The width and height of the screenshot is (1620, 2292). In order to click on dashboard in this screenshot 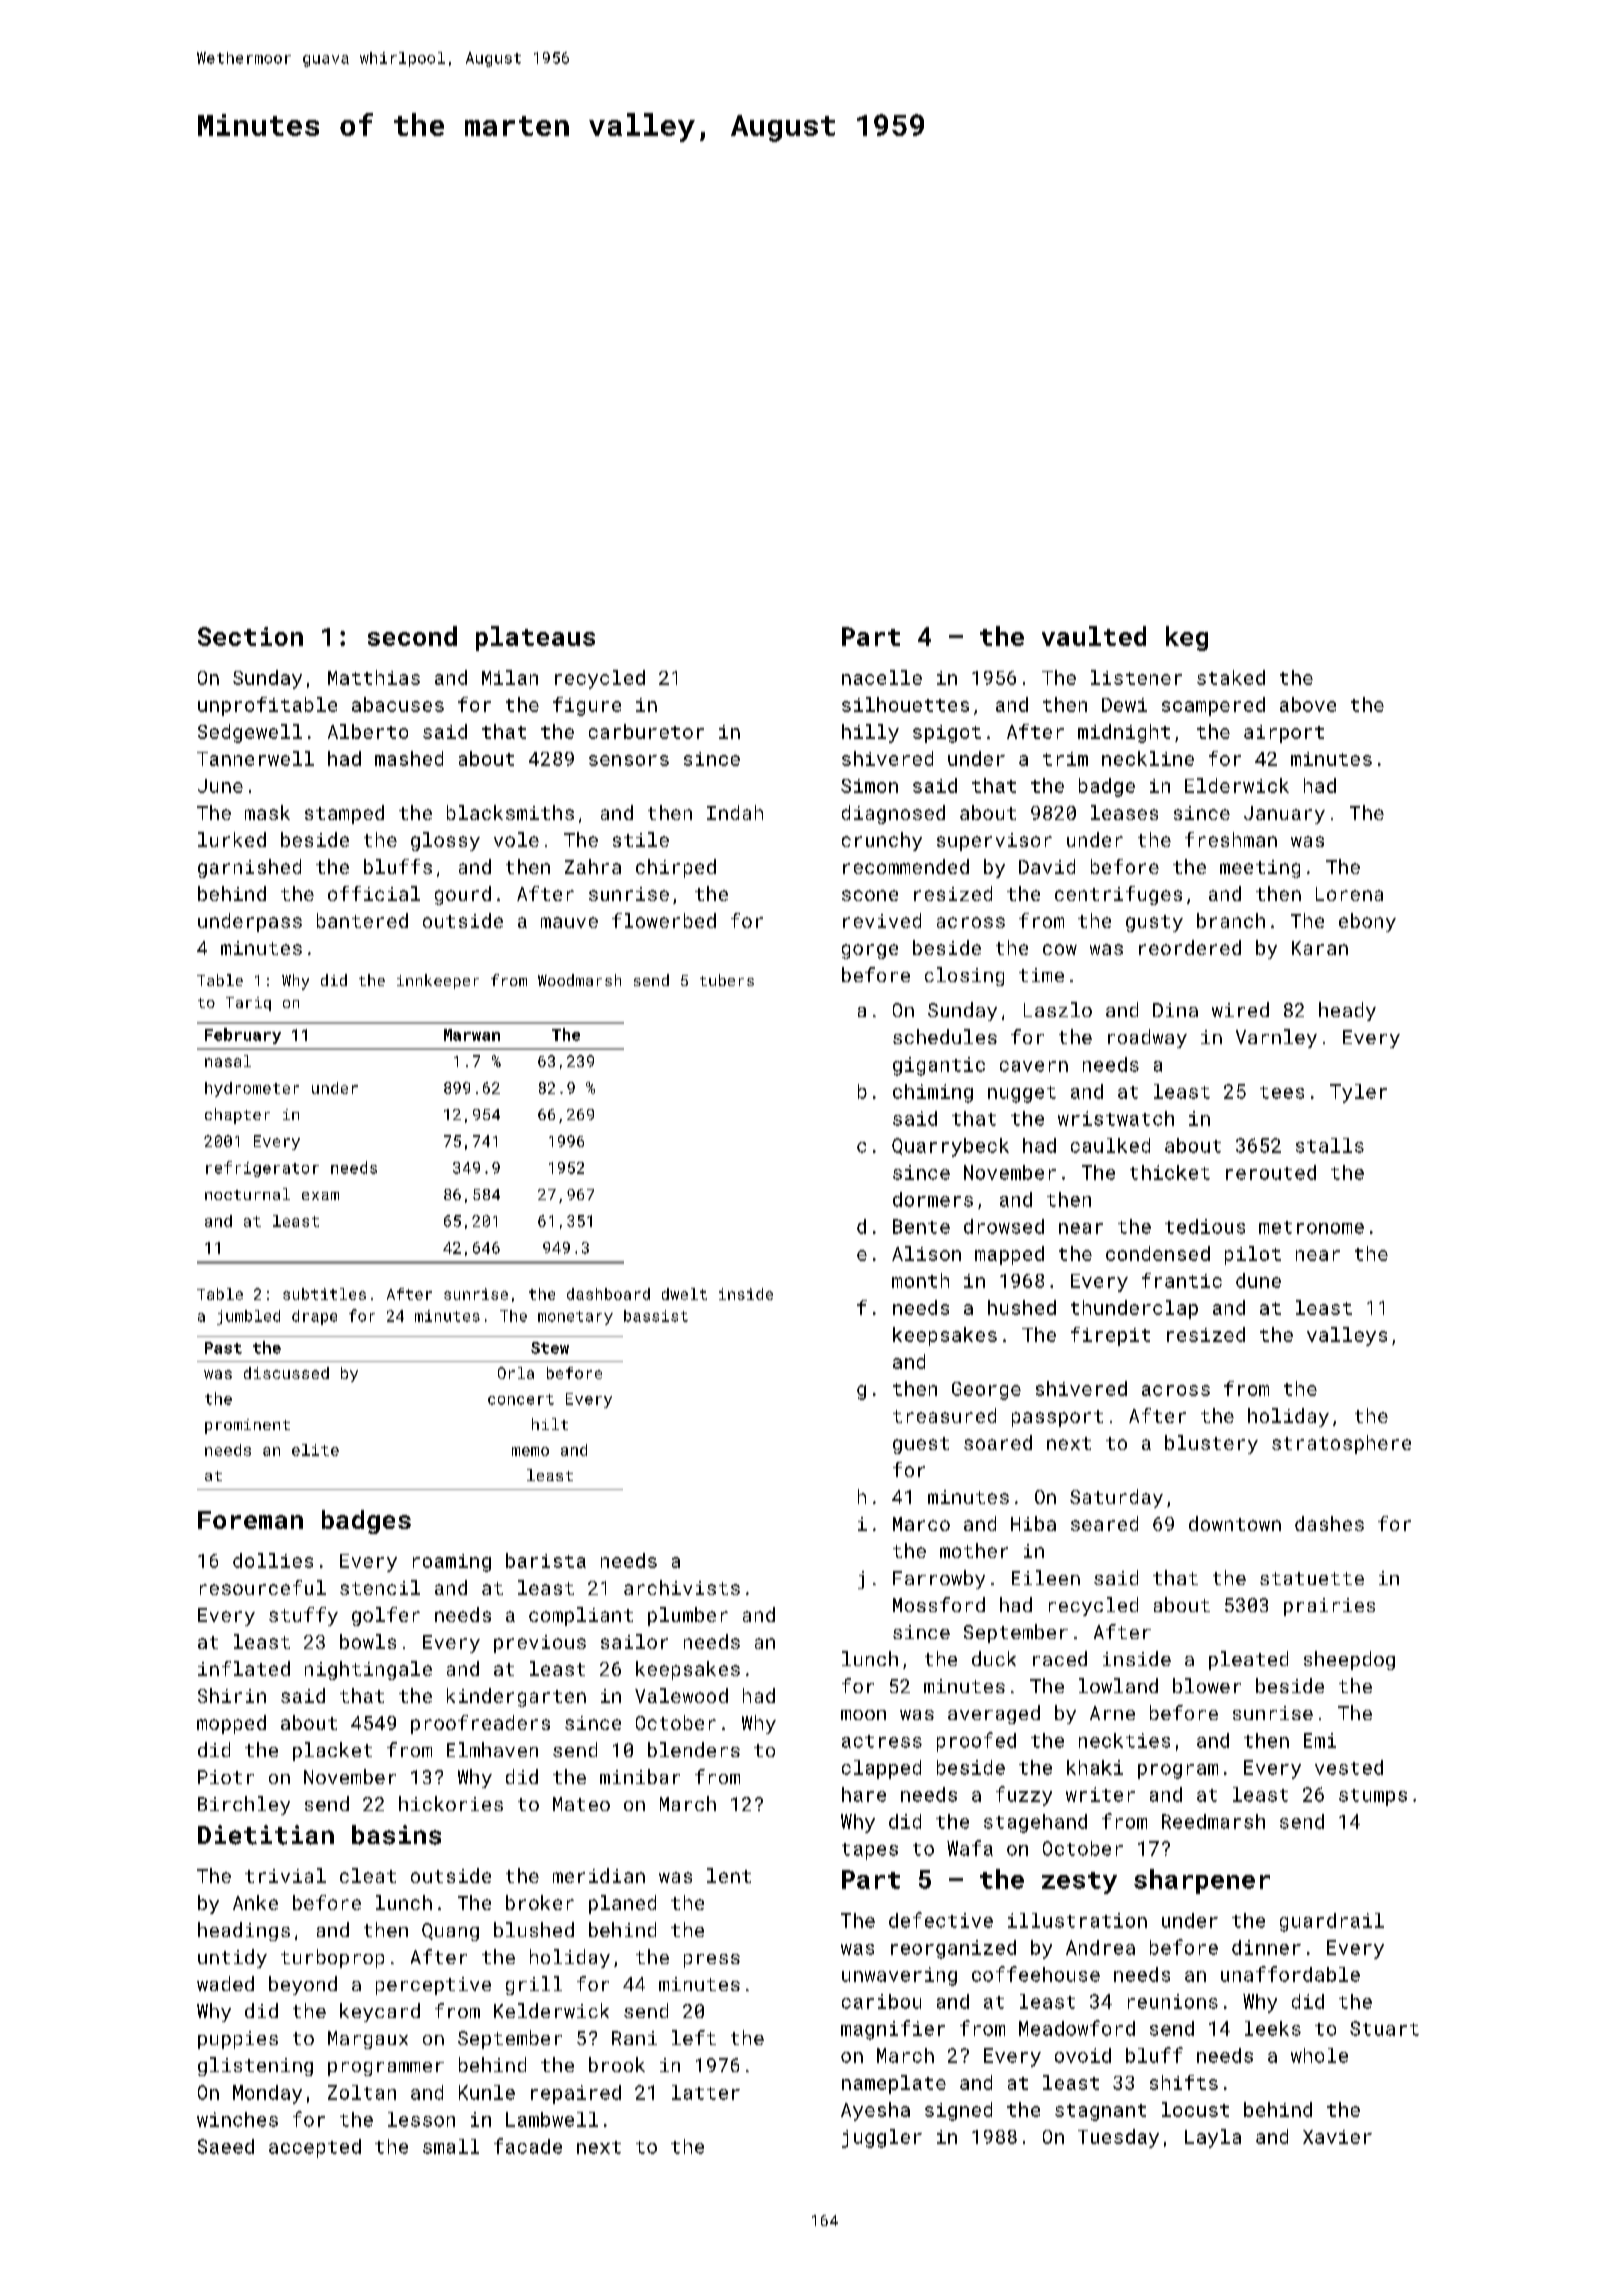, I will do `click(608, 1294)`.
